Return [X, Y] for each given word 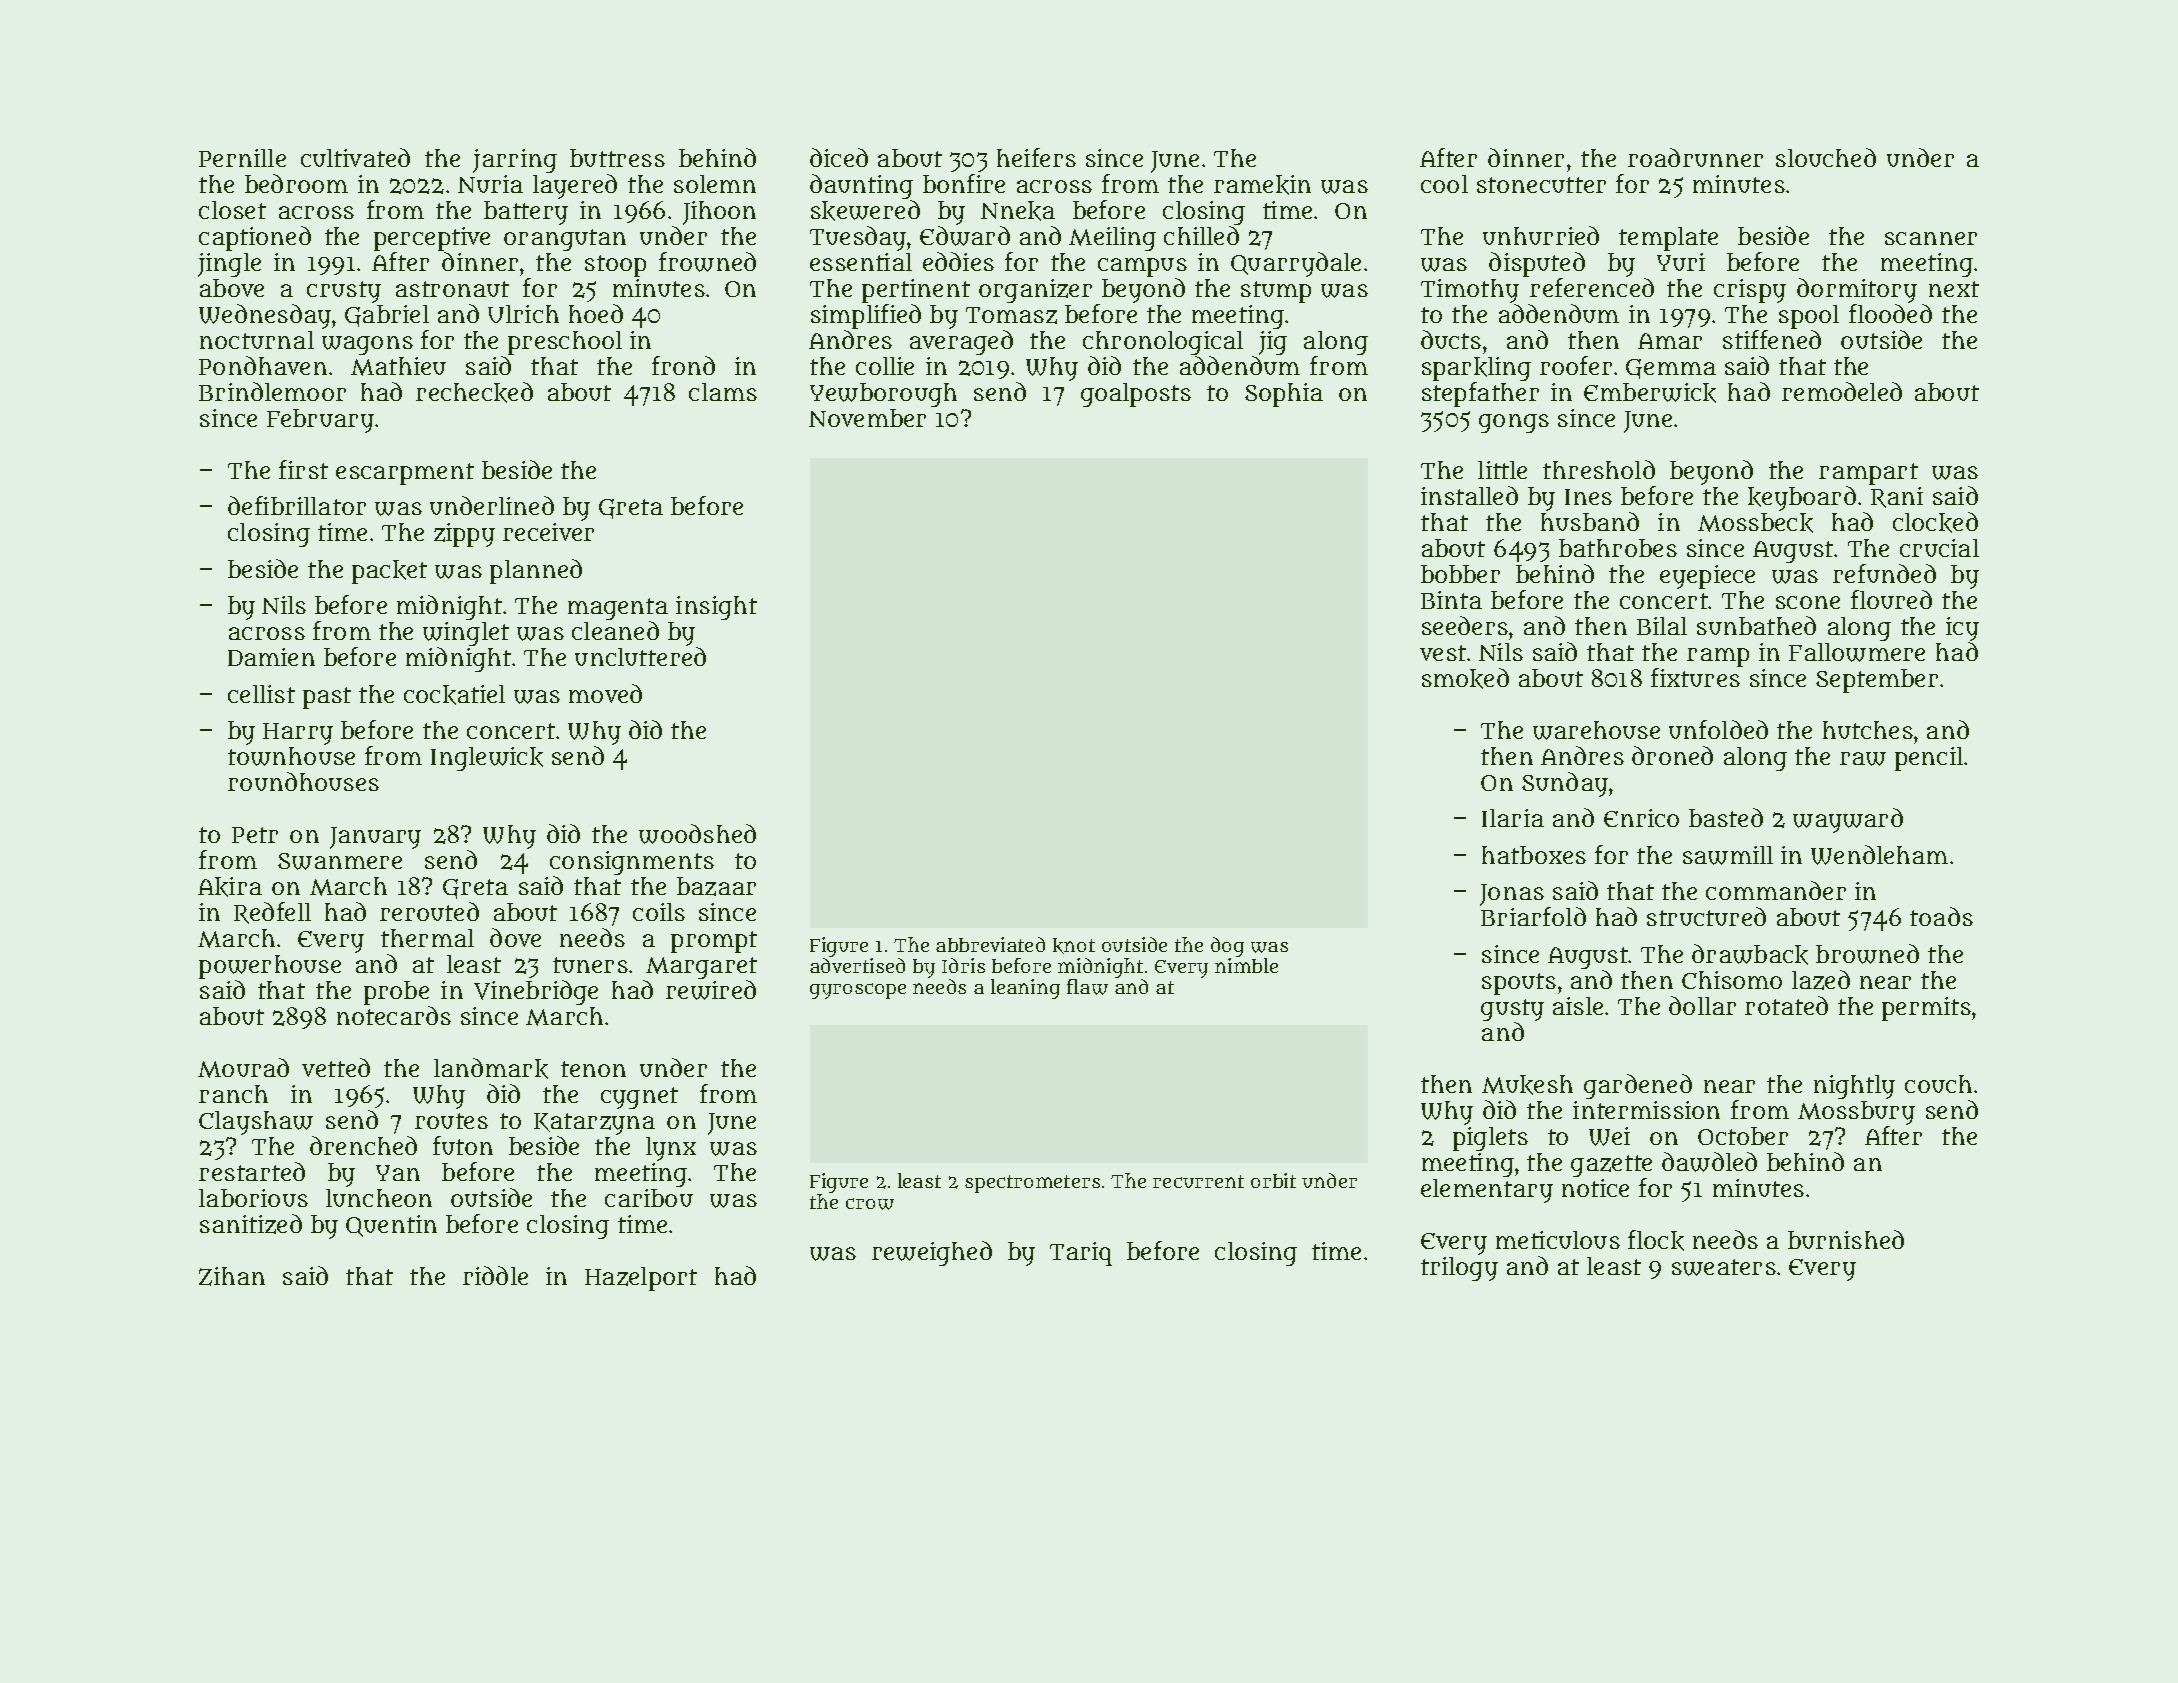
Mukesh [1527, 1085]
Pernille [242, 158]
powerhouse [270, 967]
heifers [1036, 157]
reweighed [932, 1253]
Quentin [391, 1226]
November [867, 418]
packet [389, 572]
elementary [1487, 1191]
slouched [1826, 157]
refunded [1884, 573]
